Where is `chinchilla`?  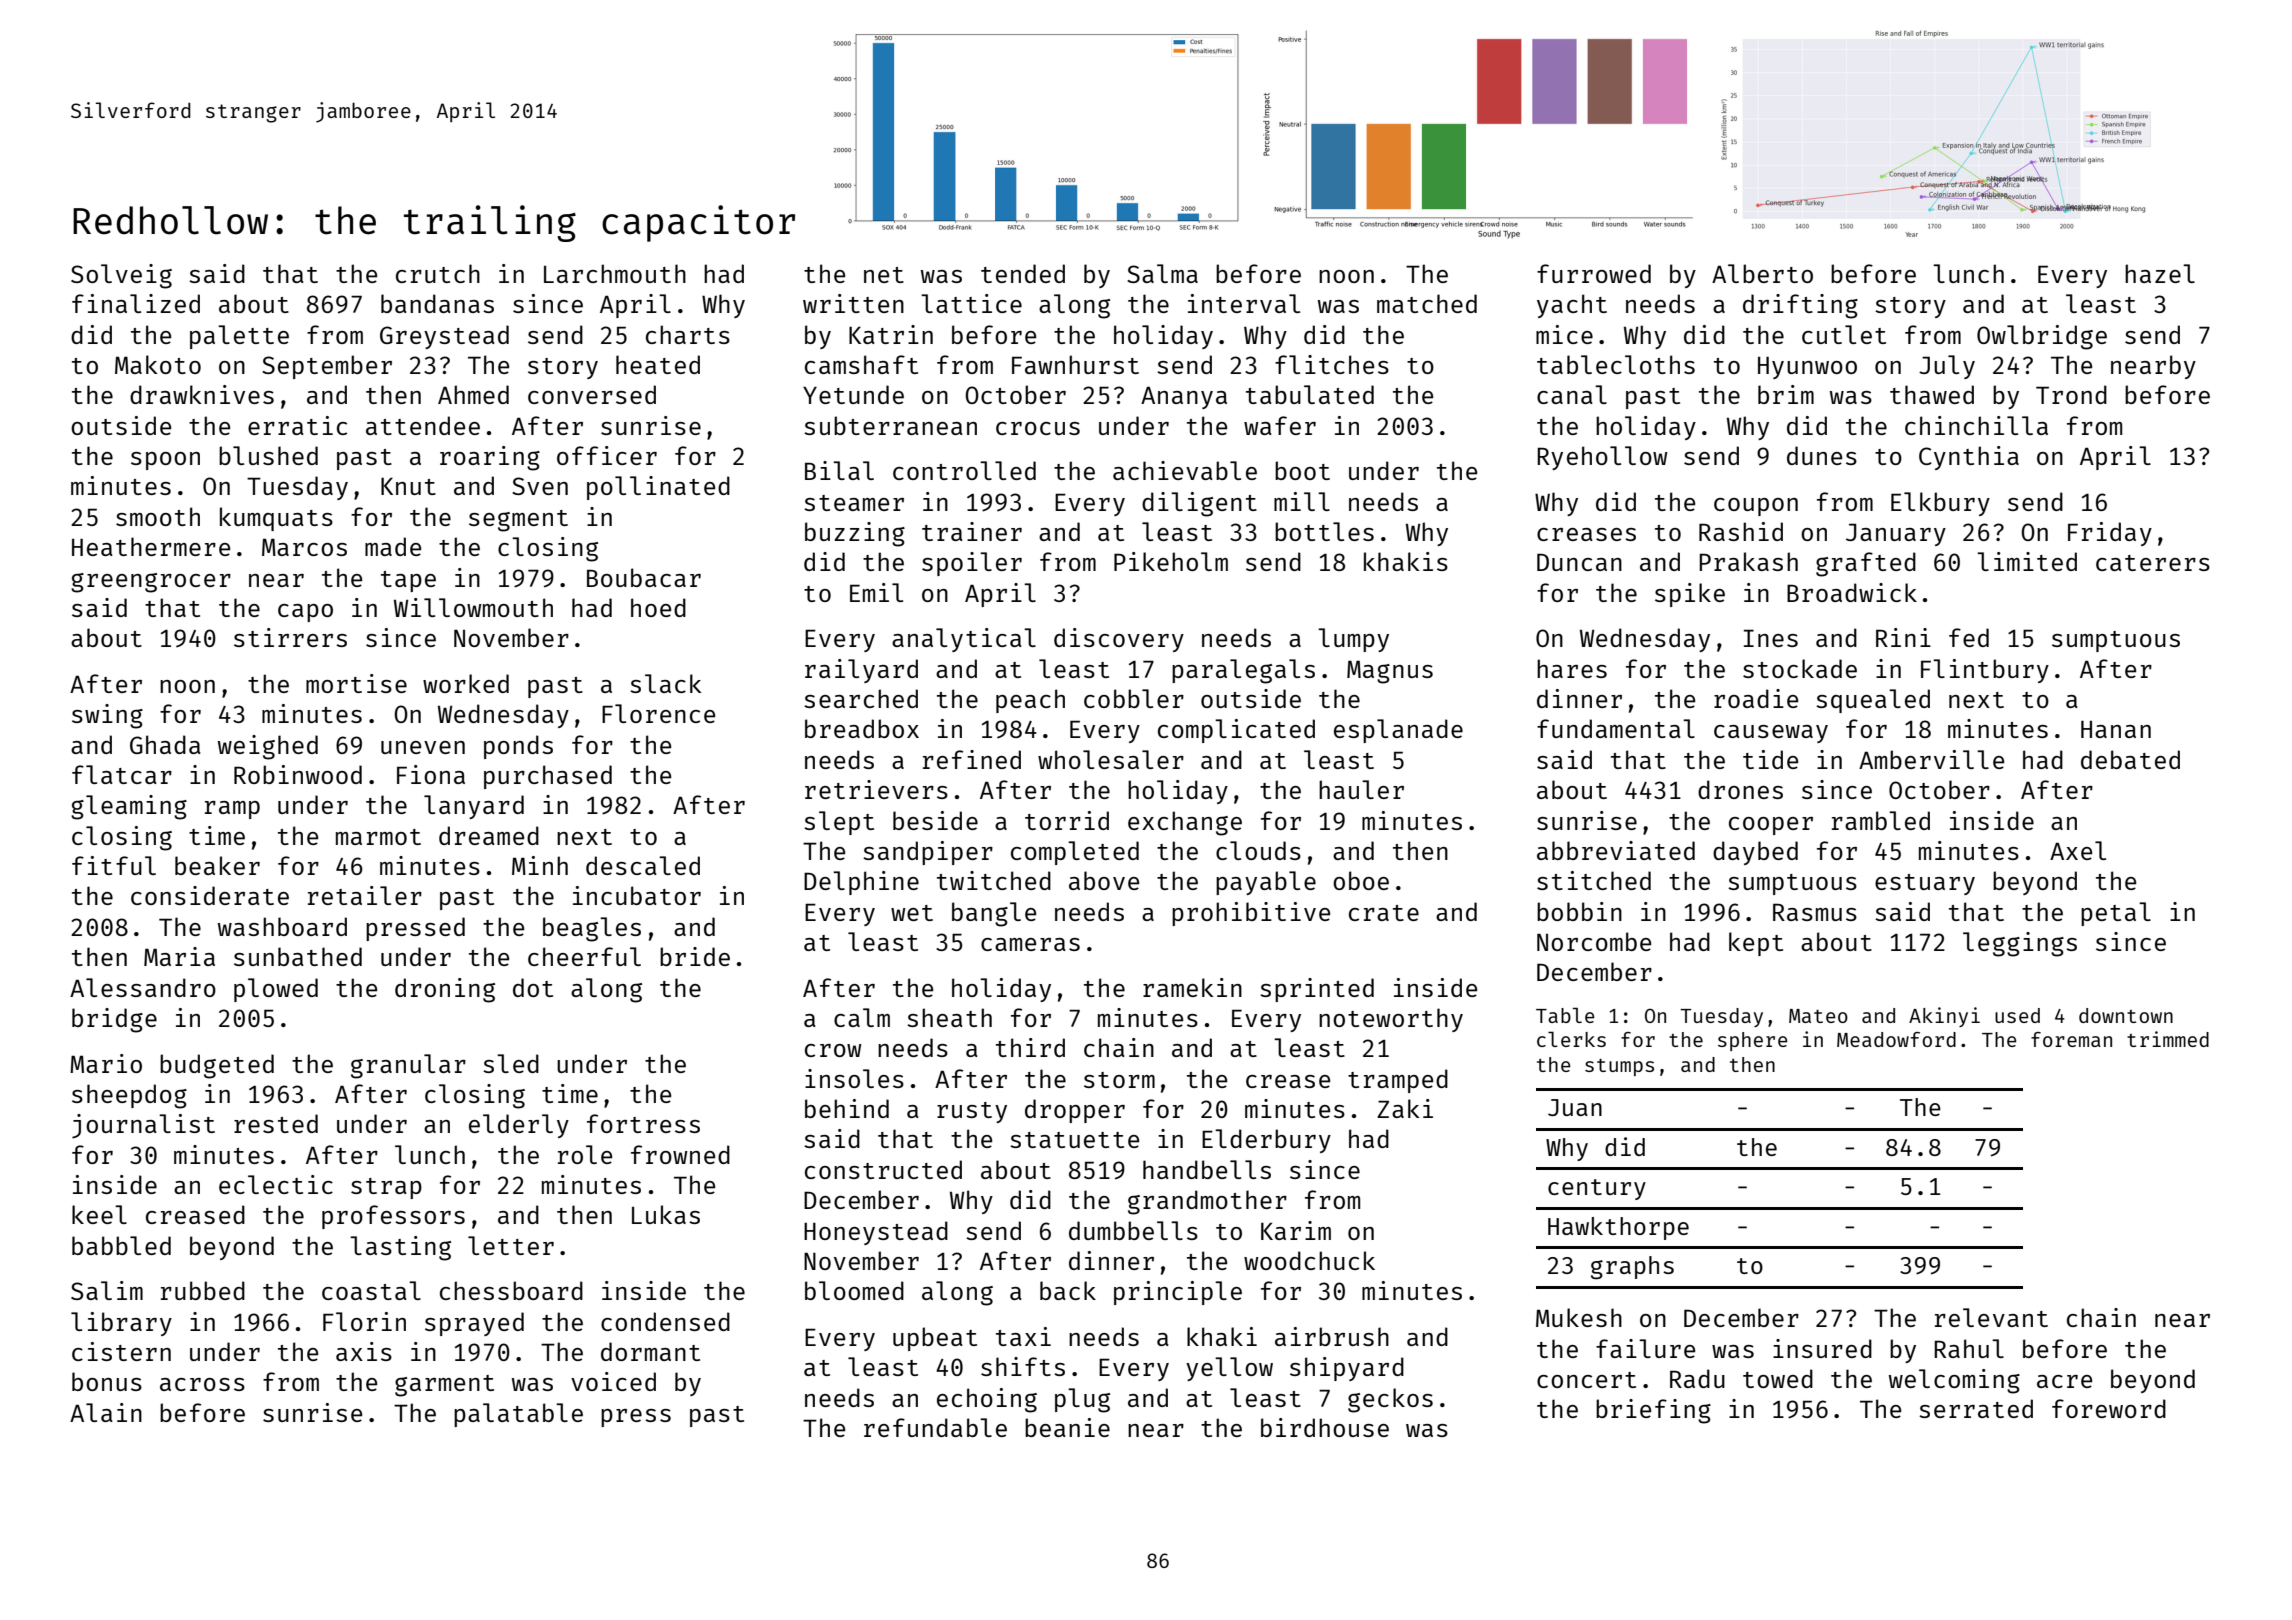
chinchilla is located at coordinates (1976, 425).
